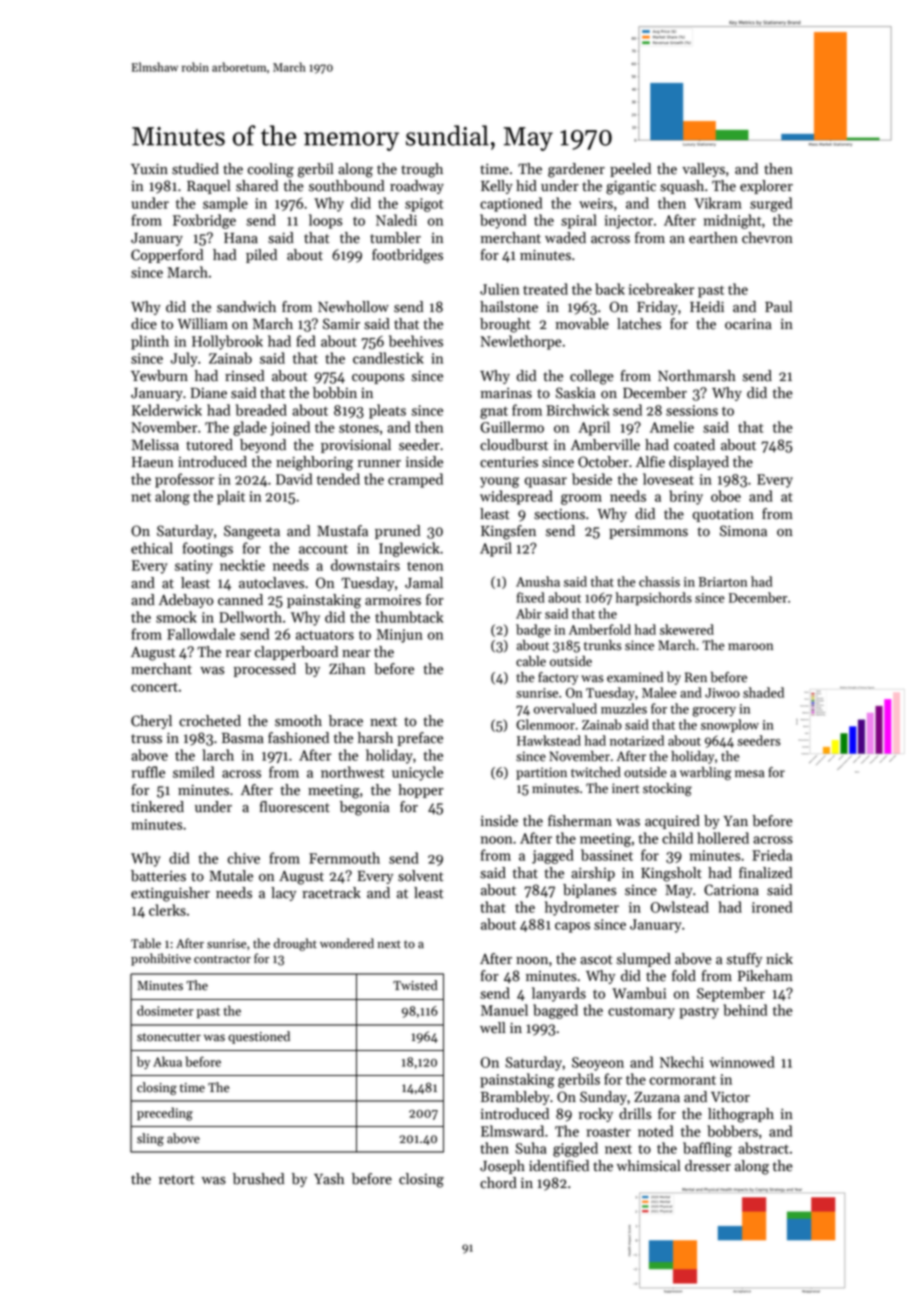 The image size is (924, 1314). Describe the element at coordinates (521, 342) in the screenshot. I see `Newlethorpe` at that location.
